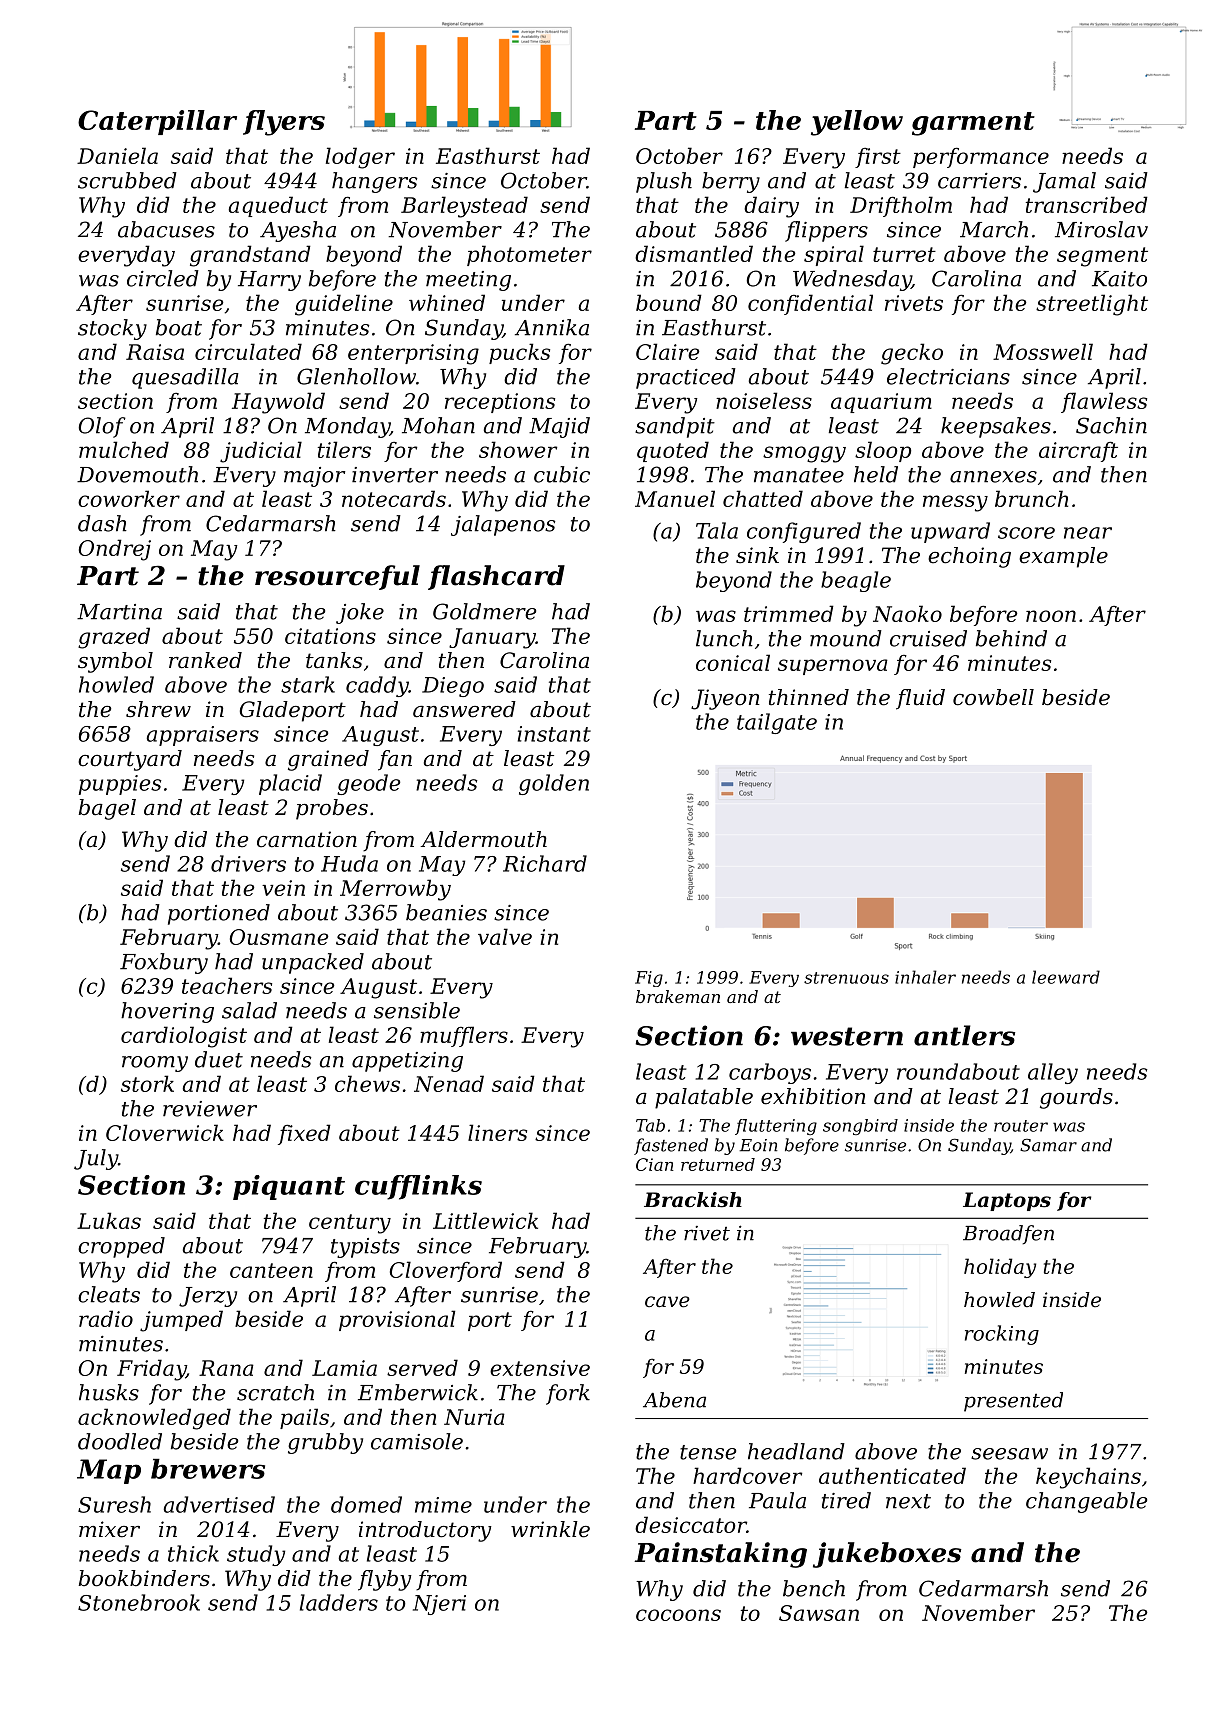  I want to click on flyers, so click(284, 123).
